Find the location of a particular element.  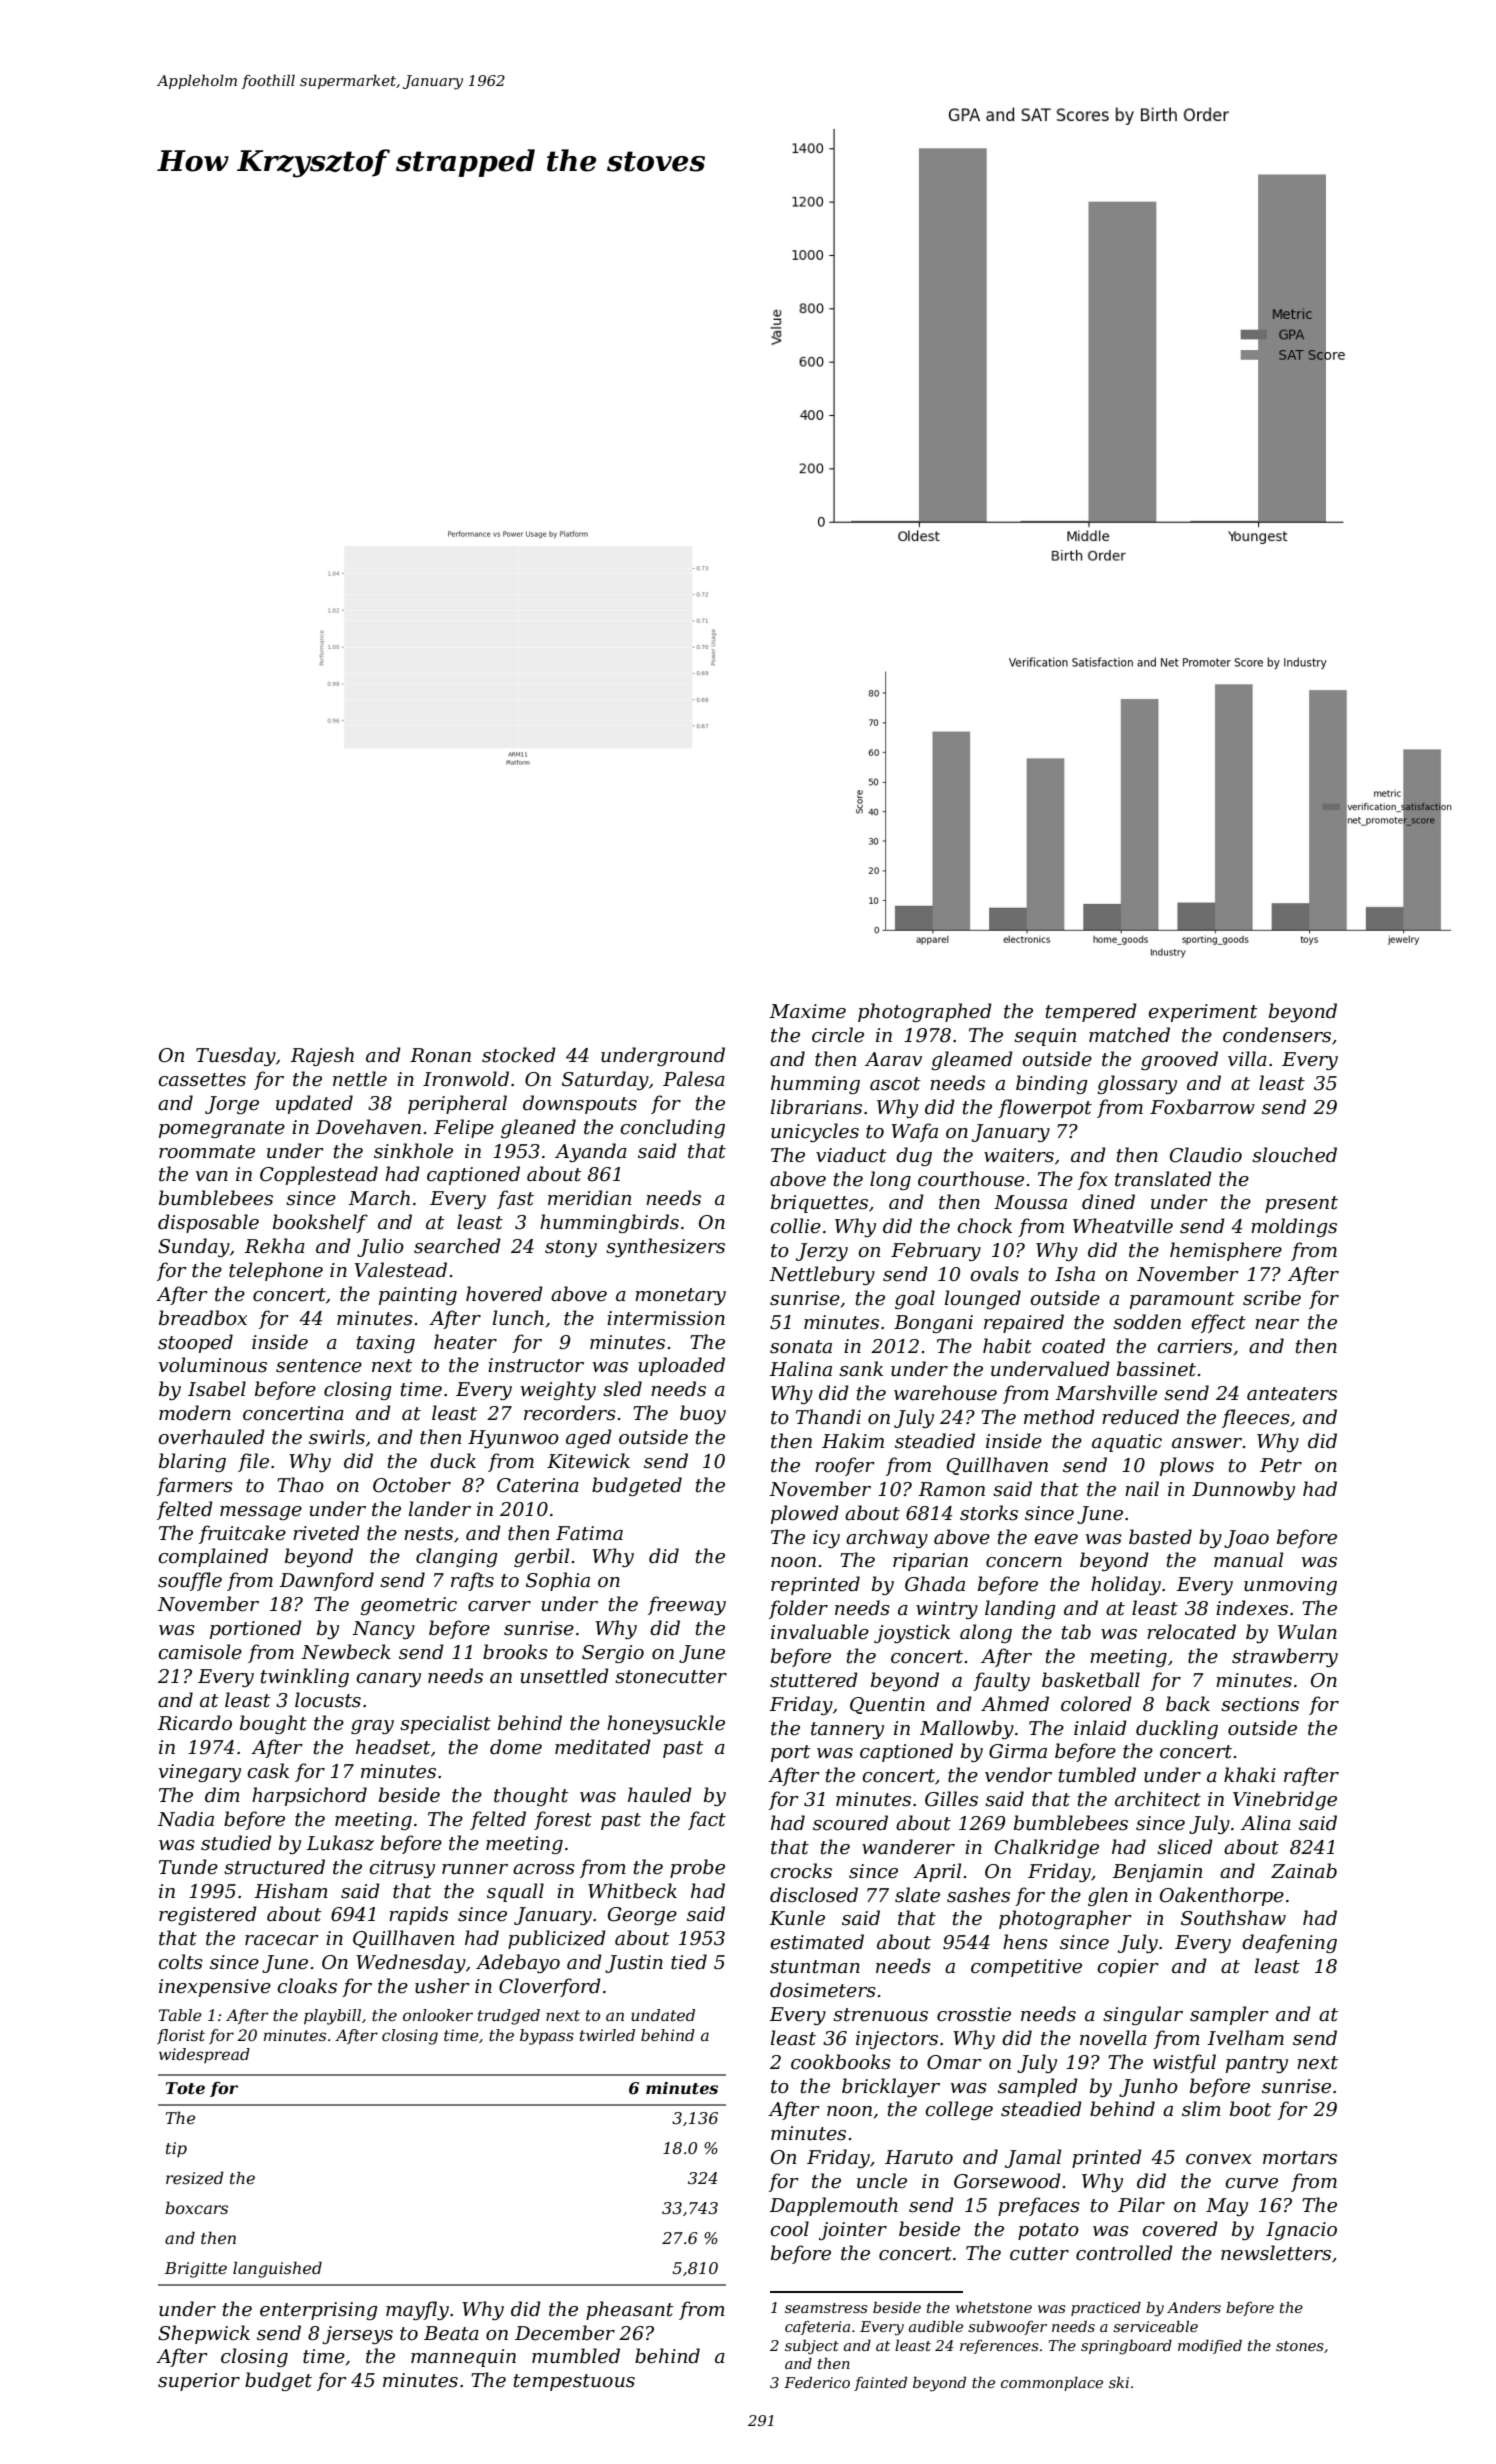

Ronan is located at coordinates (440, 1055).
